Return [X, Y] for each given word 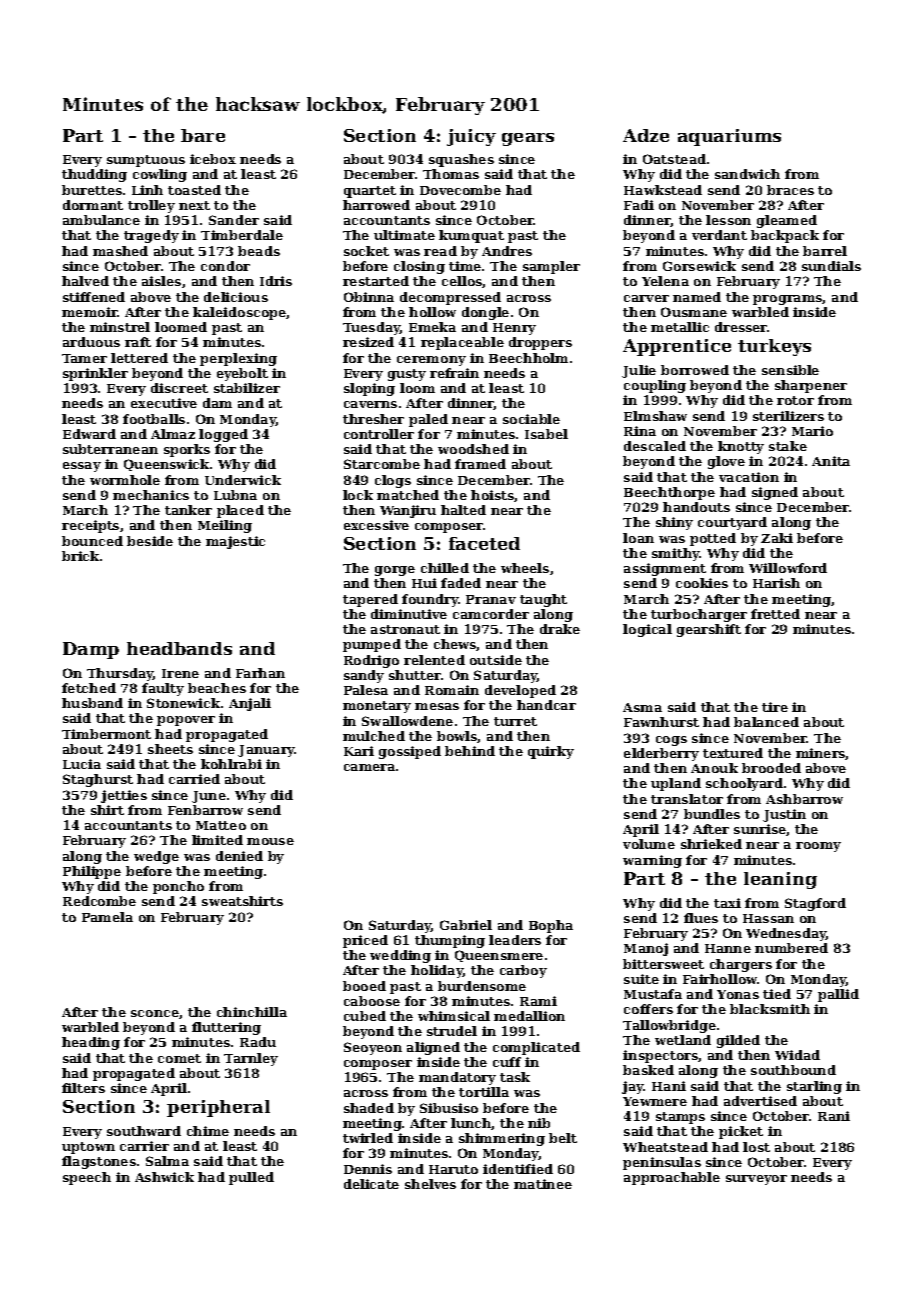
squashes [461, 160]
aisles [161, 281]
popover [186, 721]
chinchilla [252, 1012]
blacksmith [770, 1009]
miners [821, 754]
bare [203, 135]
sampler [551, 267]
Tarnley [251, 1059]
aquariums [729, 137]
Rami [538, 1001]
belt [563, 1138]
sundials [831, 266]
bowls [457, 737]
